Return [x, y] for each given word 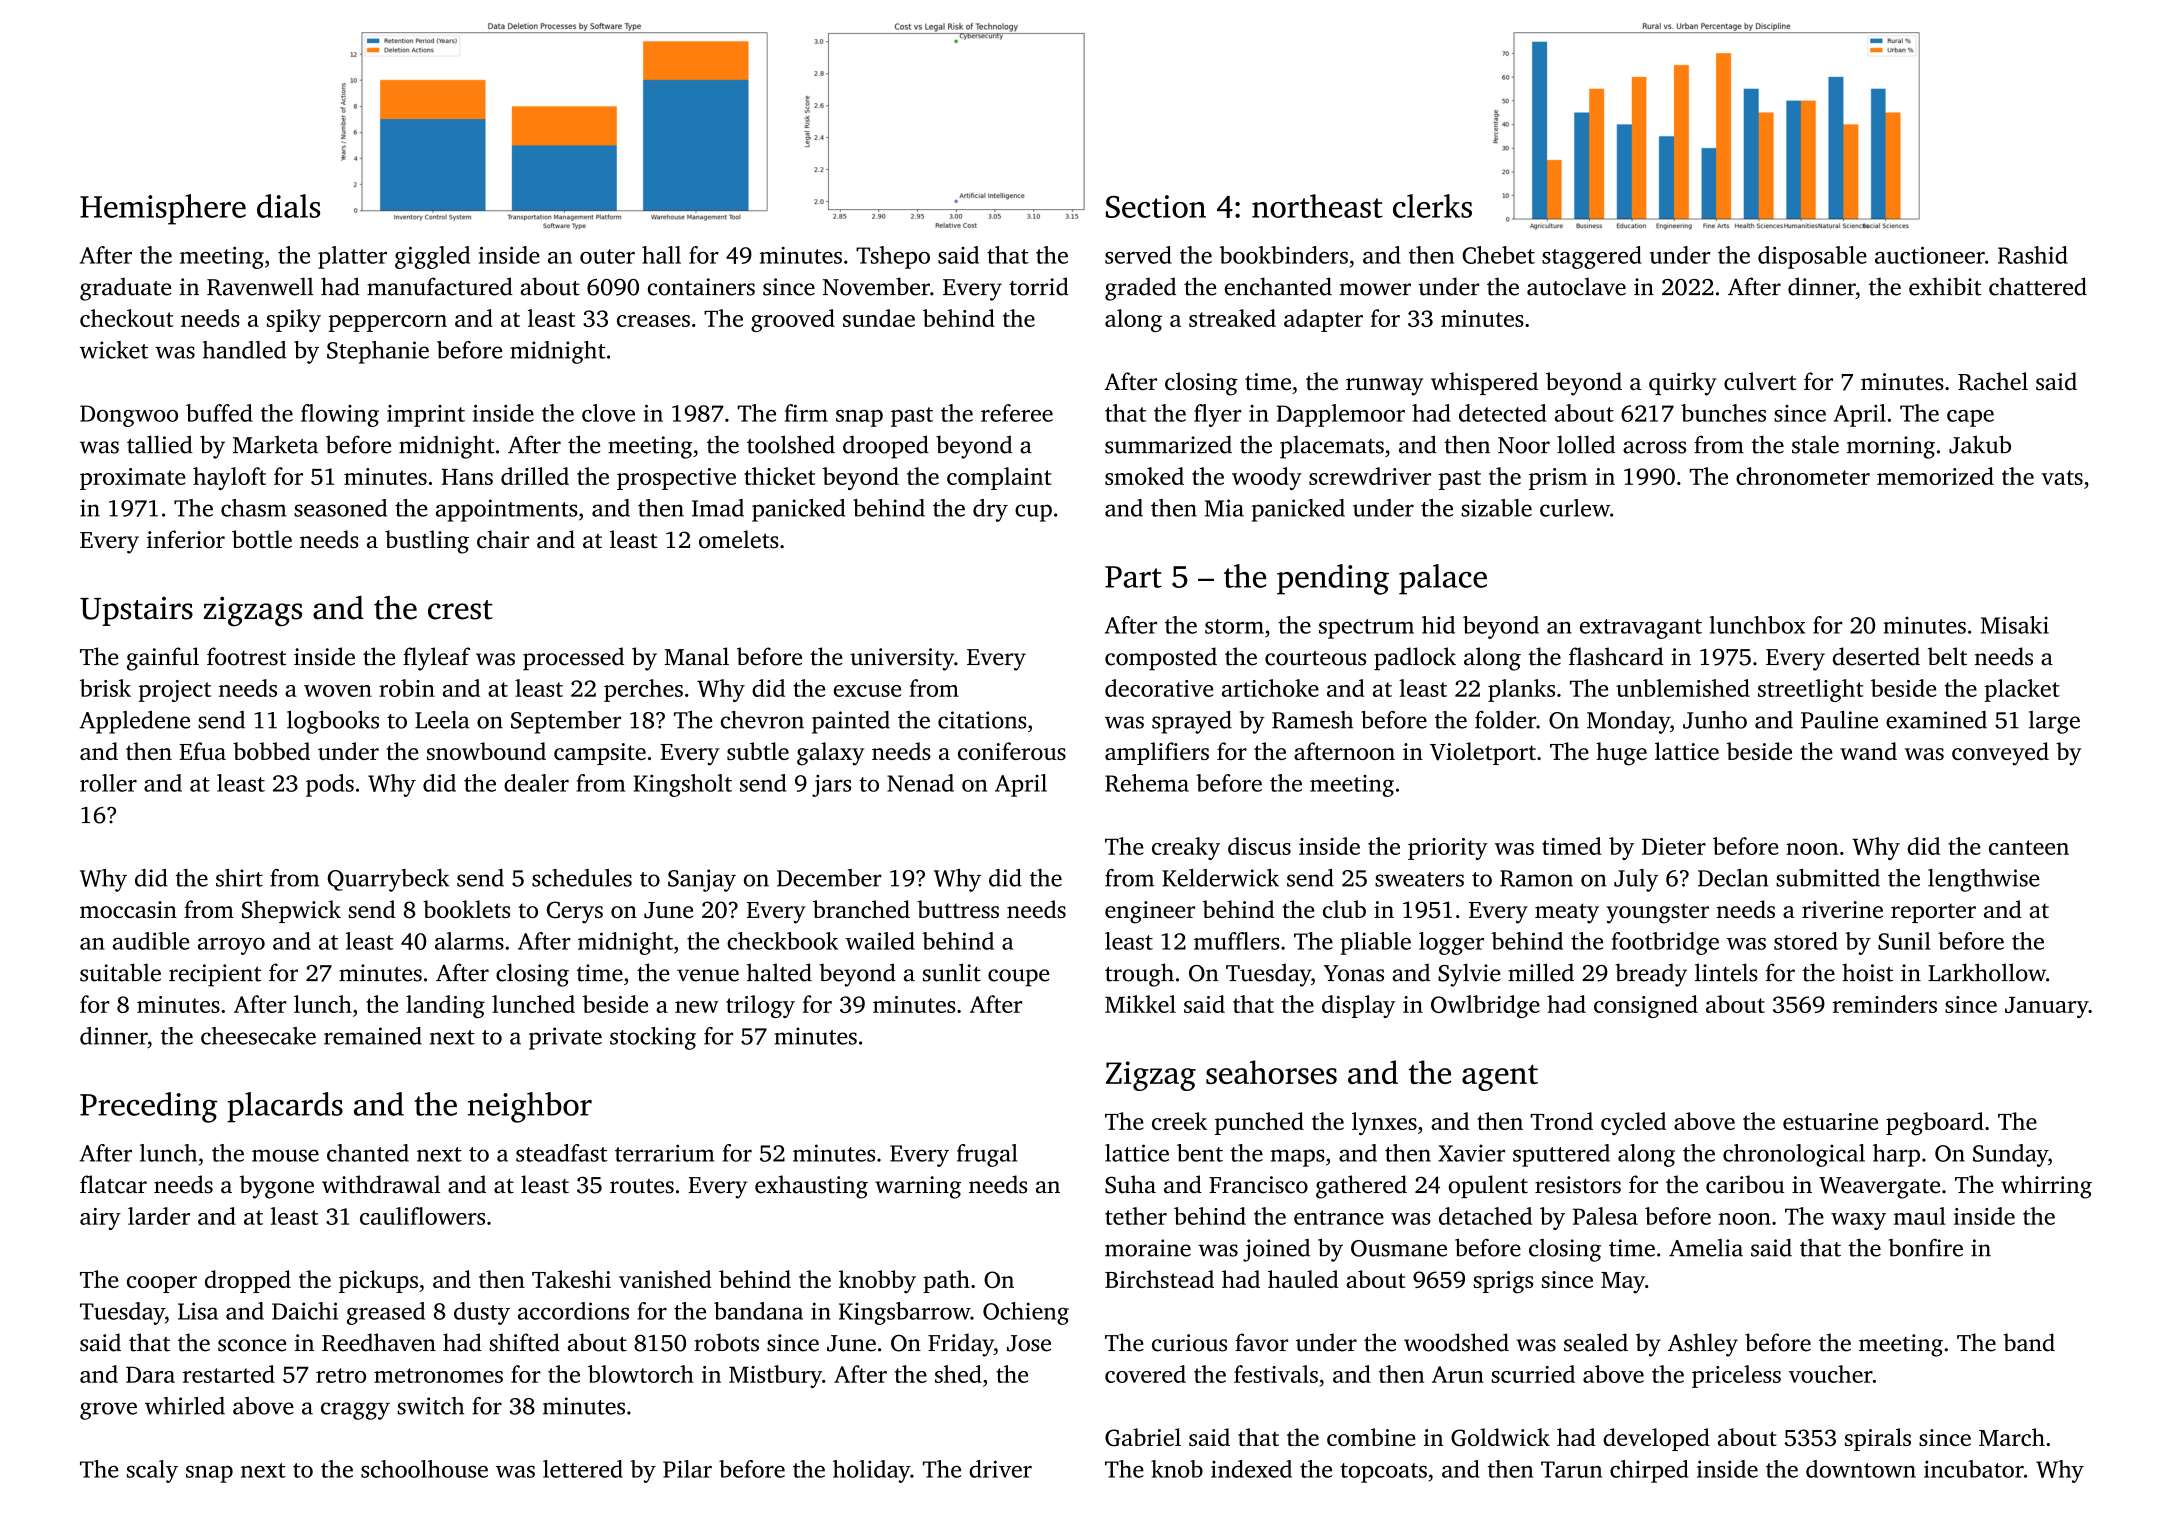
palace [1443, 579]
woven [338, 691]
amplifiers [1157, 753]
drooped [886, 447]
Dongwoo [129, 416]
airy [100, 1219]
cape [1970, 418]
